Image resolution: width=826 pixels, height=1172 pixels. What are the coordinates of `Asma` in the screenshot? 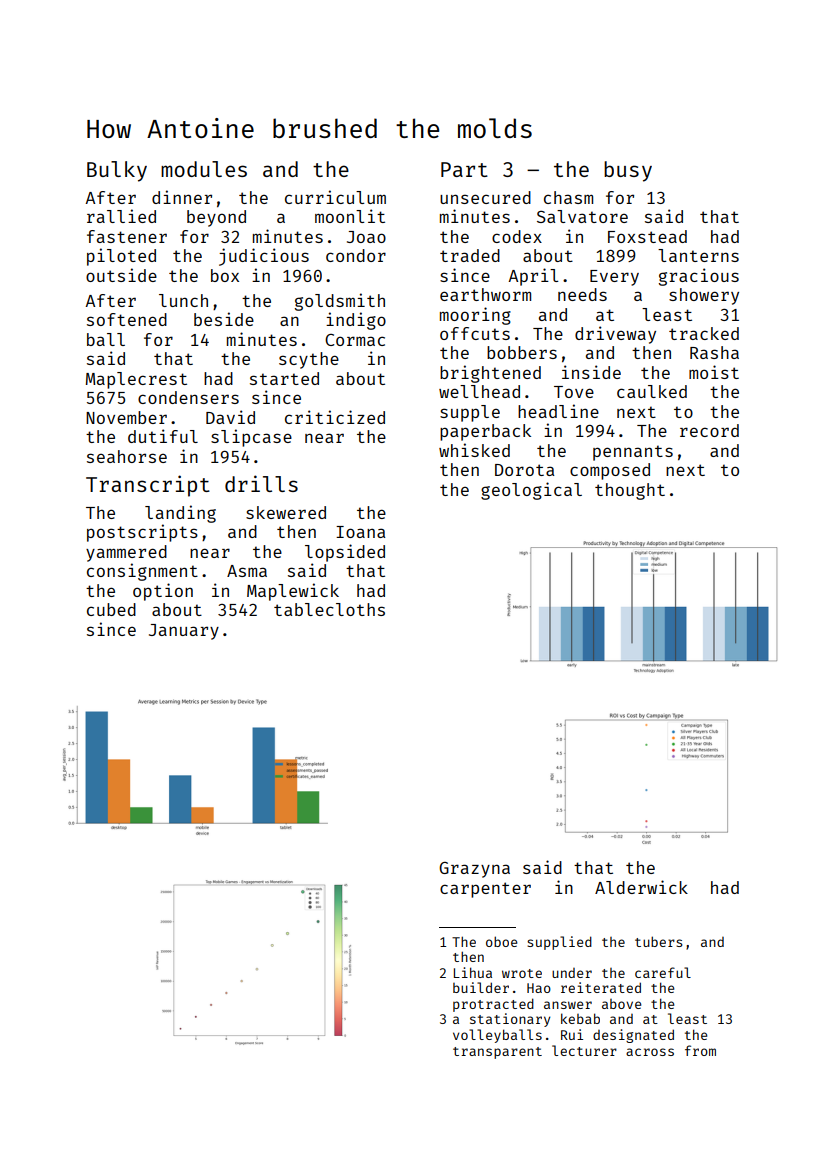 It's located at (247, 571).
